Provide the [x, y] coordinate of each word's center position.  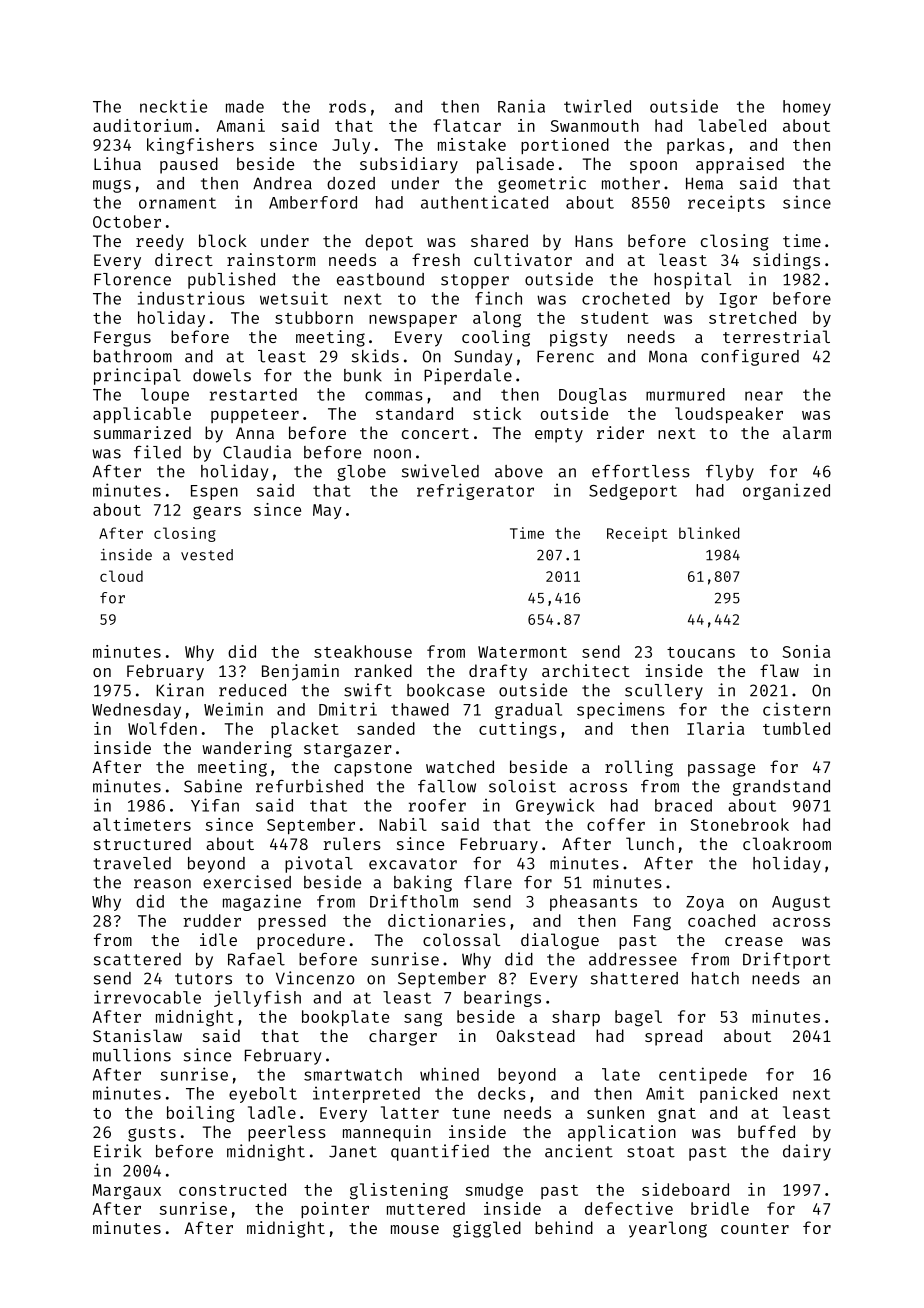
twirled [597, 106]
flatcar [467, 125]
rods [347, 106]
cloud [121, 576]
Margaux [127, 1192]
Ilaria [715, 728]
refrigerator [475, 491]
